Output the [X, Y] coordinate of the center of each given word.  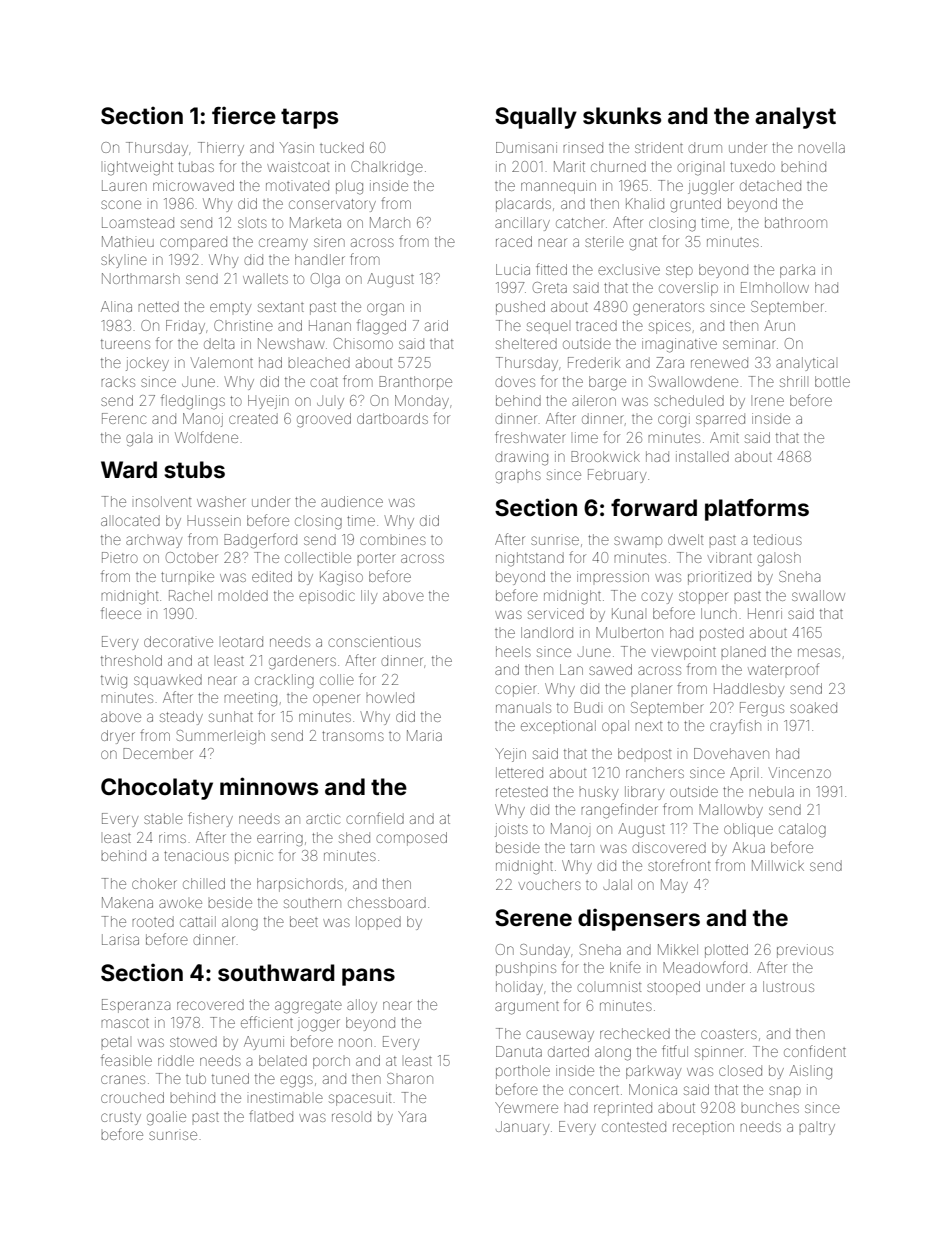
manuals [523, 708]
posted [722, 634]
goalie [166, 1118]
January [522, 1128]
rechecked [635, 1033]
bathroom [796, 222]
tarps [309, 118]
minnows [269, 786]
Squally [536, 118]
